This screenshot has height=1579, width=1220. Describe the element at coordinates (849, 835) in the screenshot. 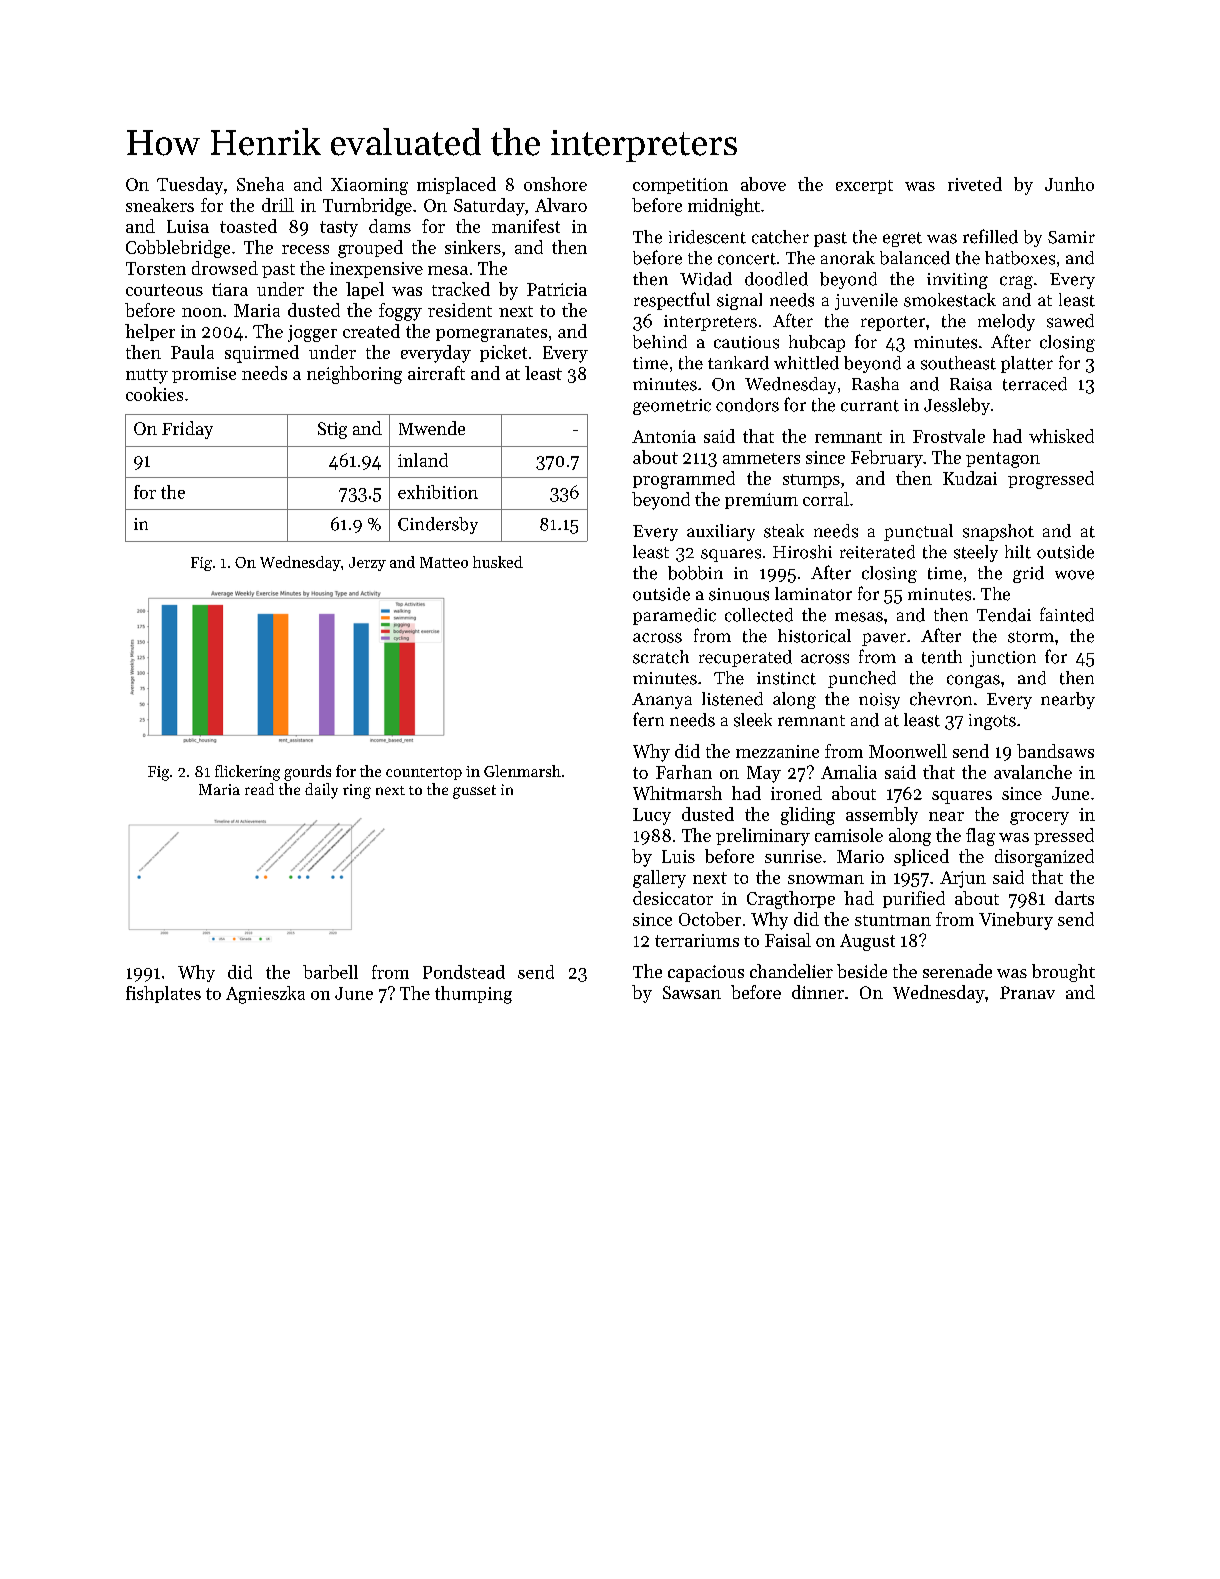

I see `camisole` at that location.
